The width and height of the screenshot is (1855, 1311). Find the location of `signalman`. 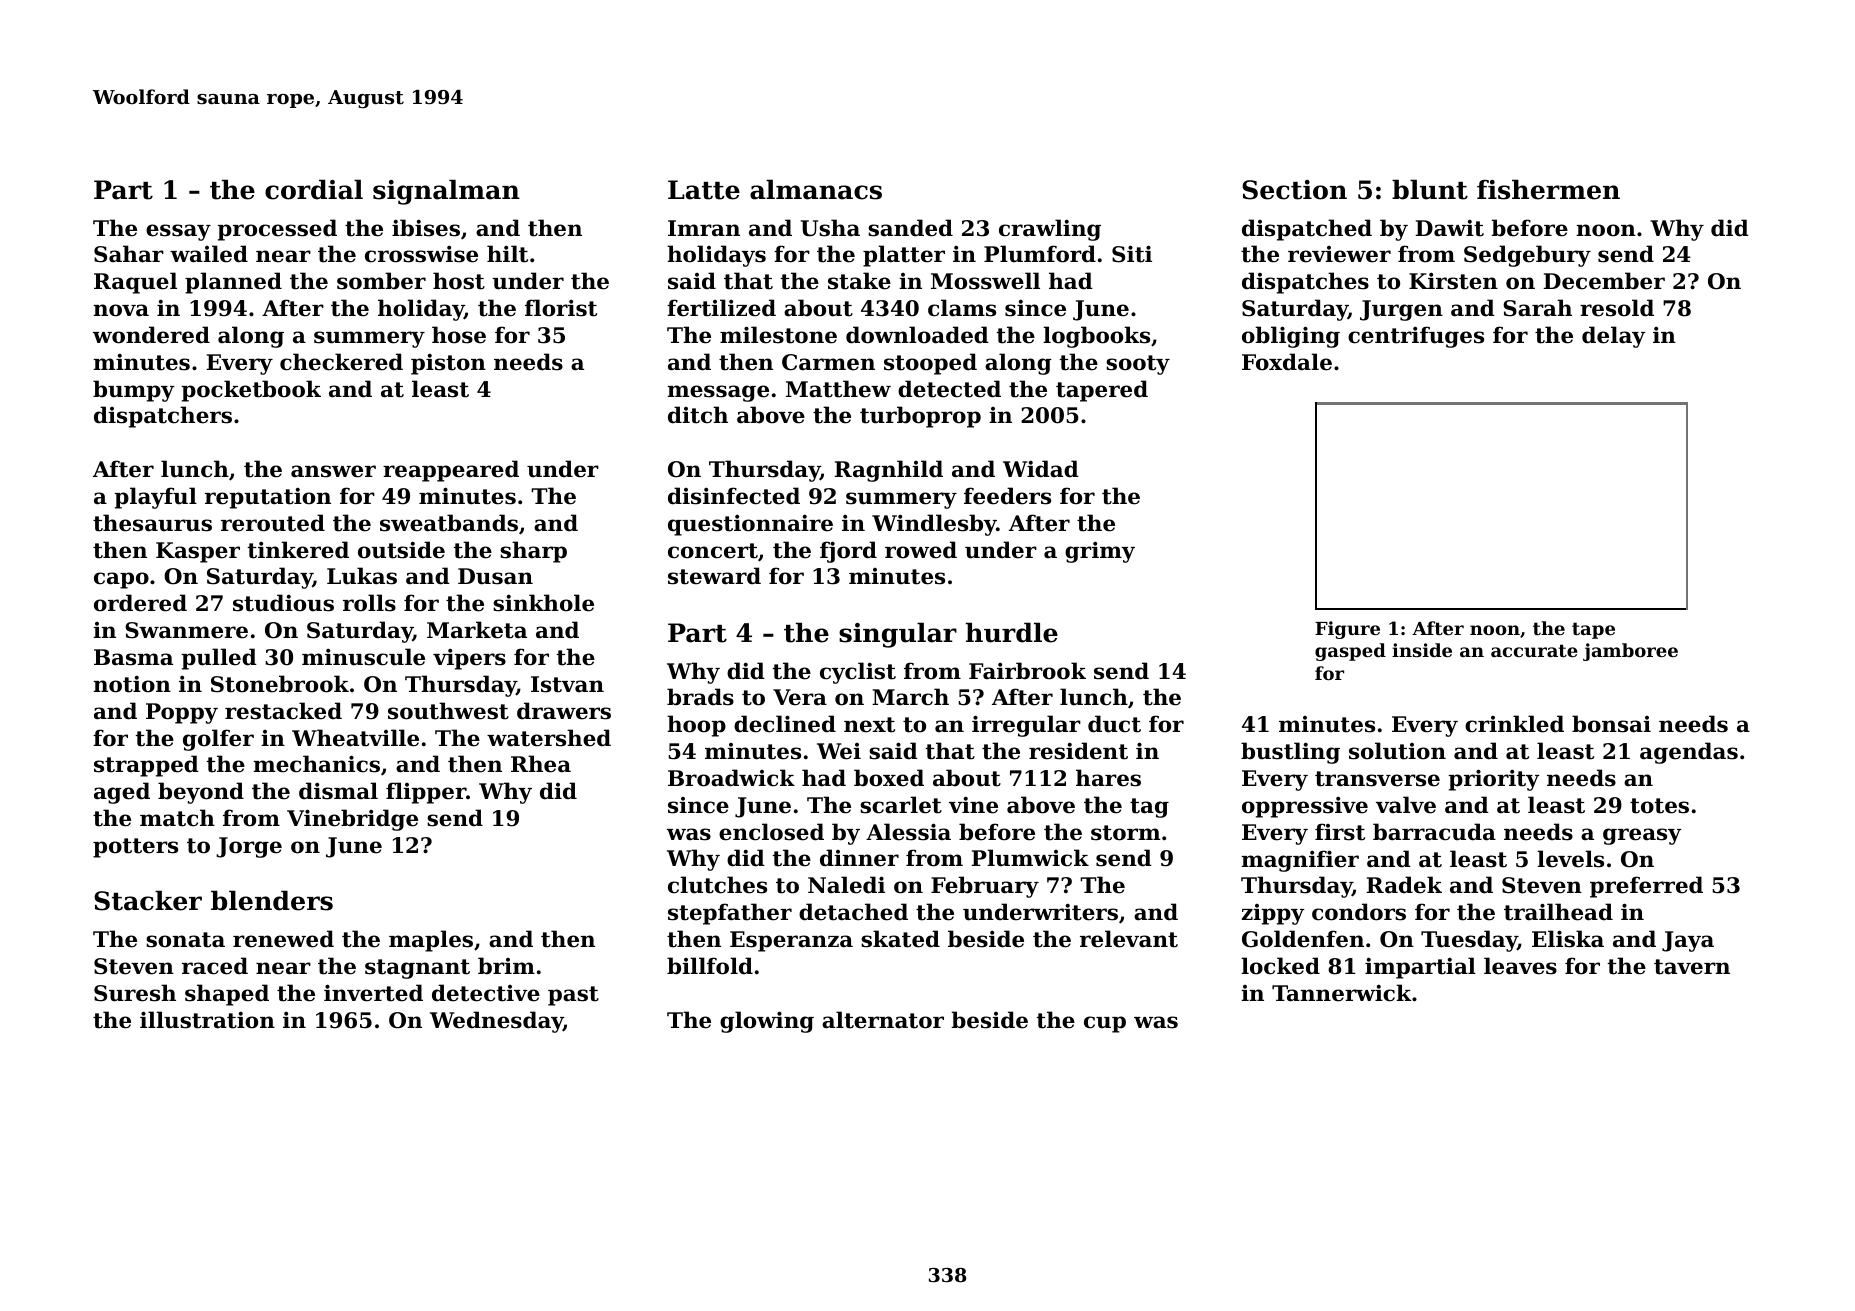

signalman is located at coordinates (446, 192).
